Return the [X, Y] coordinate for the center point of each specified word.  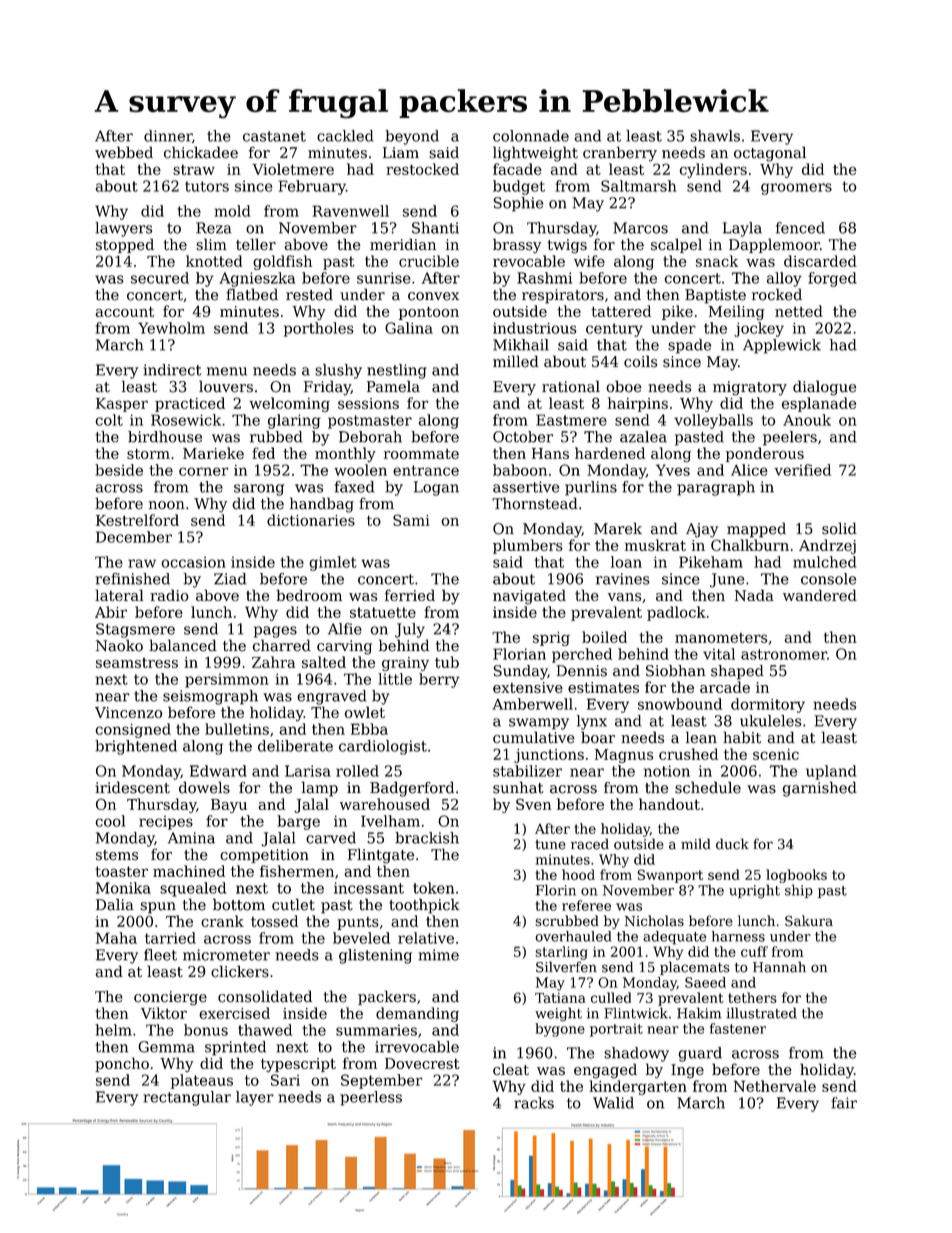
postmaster [370, 422]
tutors [207, 186]
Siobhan [676, 671]
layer [255, 1098]
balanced [183, 645]
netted [799, 311]
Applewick [782, 346]
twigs [567, 246]
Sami [411, 520]
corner [204, 471]
